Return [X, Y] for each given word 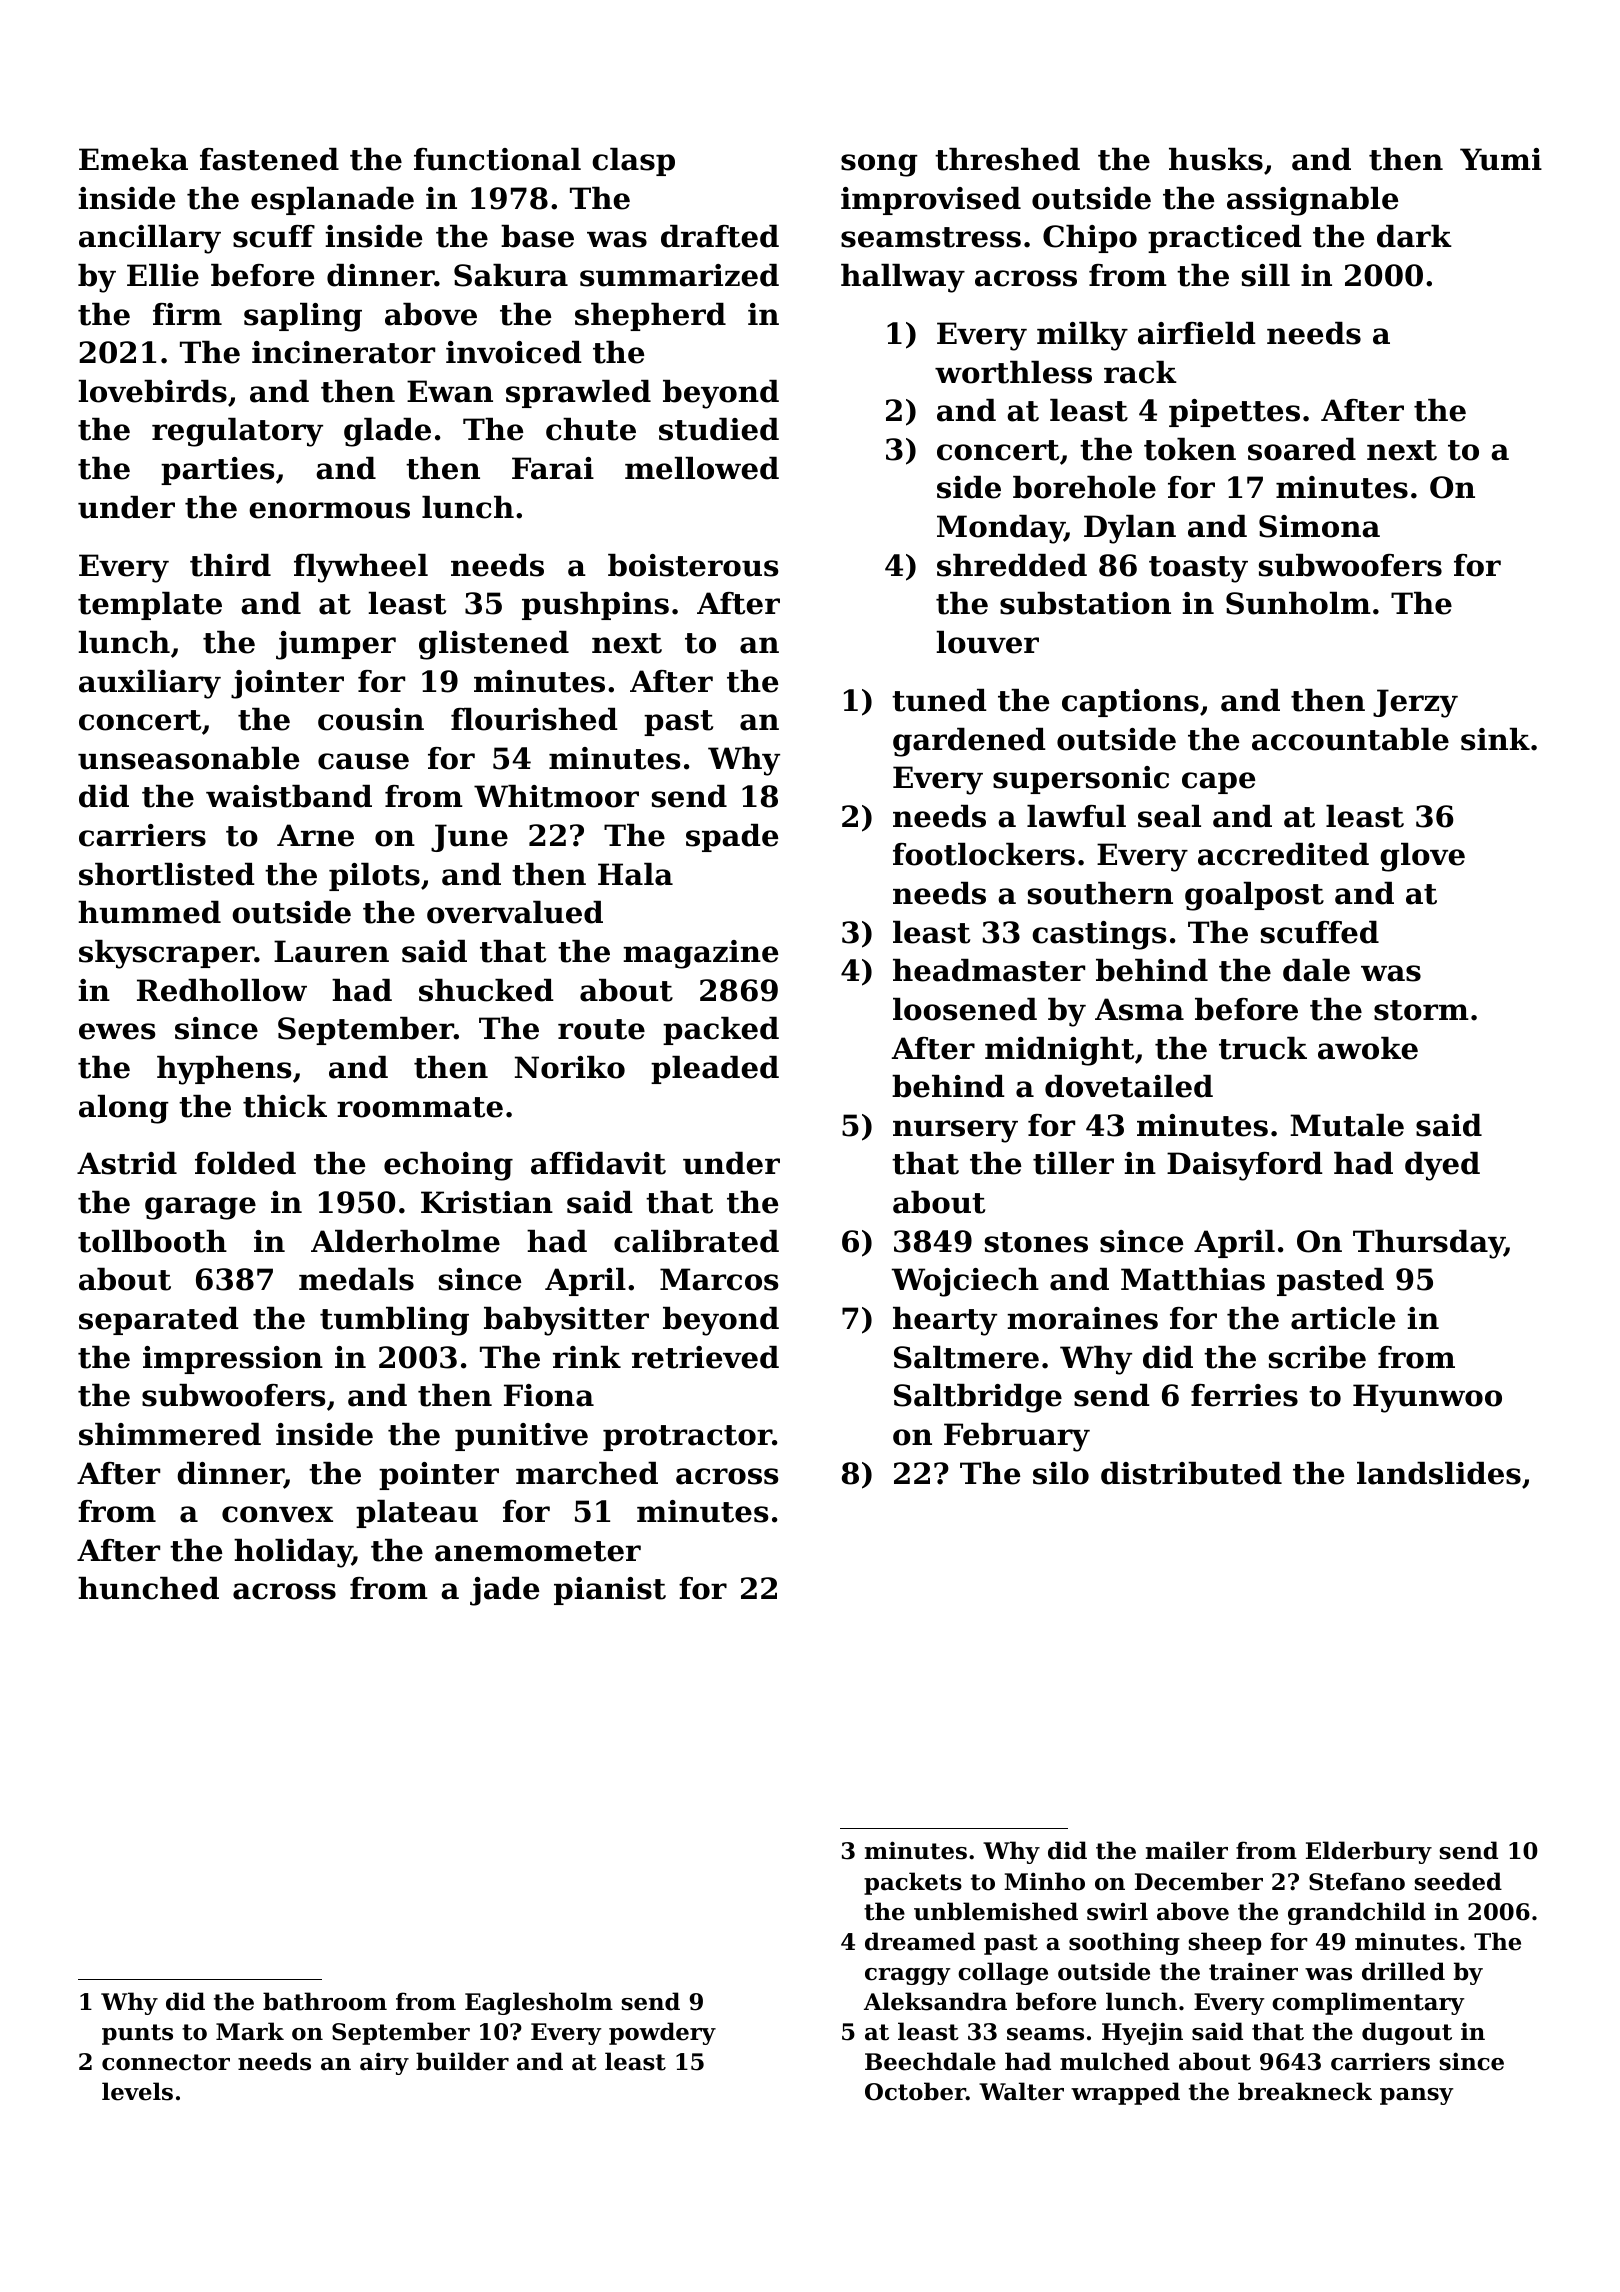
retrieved [705, 1357]
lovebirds [152, 391]
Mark [250, 2031]
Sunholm [1298, 603]
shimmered [170, 1434]
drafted [720, 236]
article [1343, 1318]
